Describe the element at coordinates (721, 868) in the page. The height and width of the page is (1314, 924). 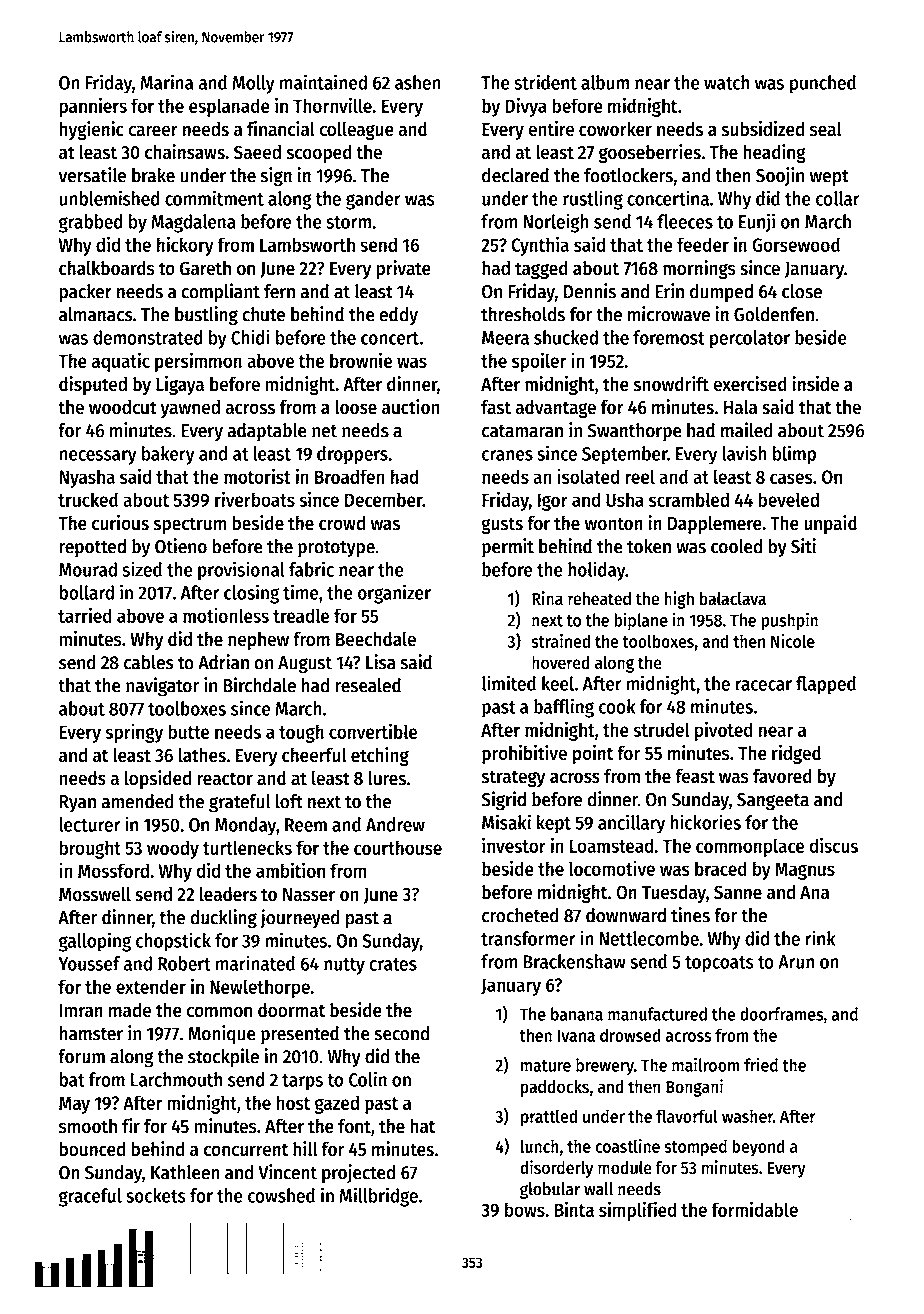
I see `braced` at that location.
